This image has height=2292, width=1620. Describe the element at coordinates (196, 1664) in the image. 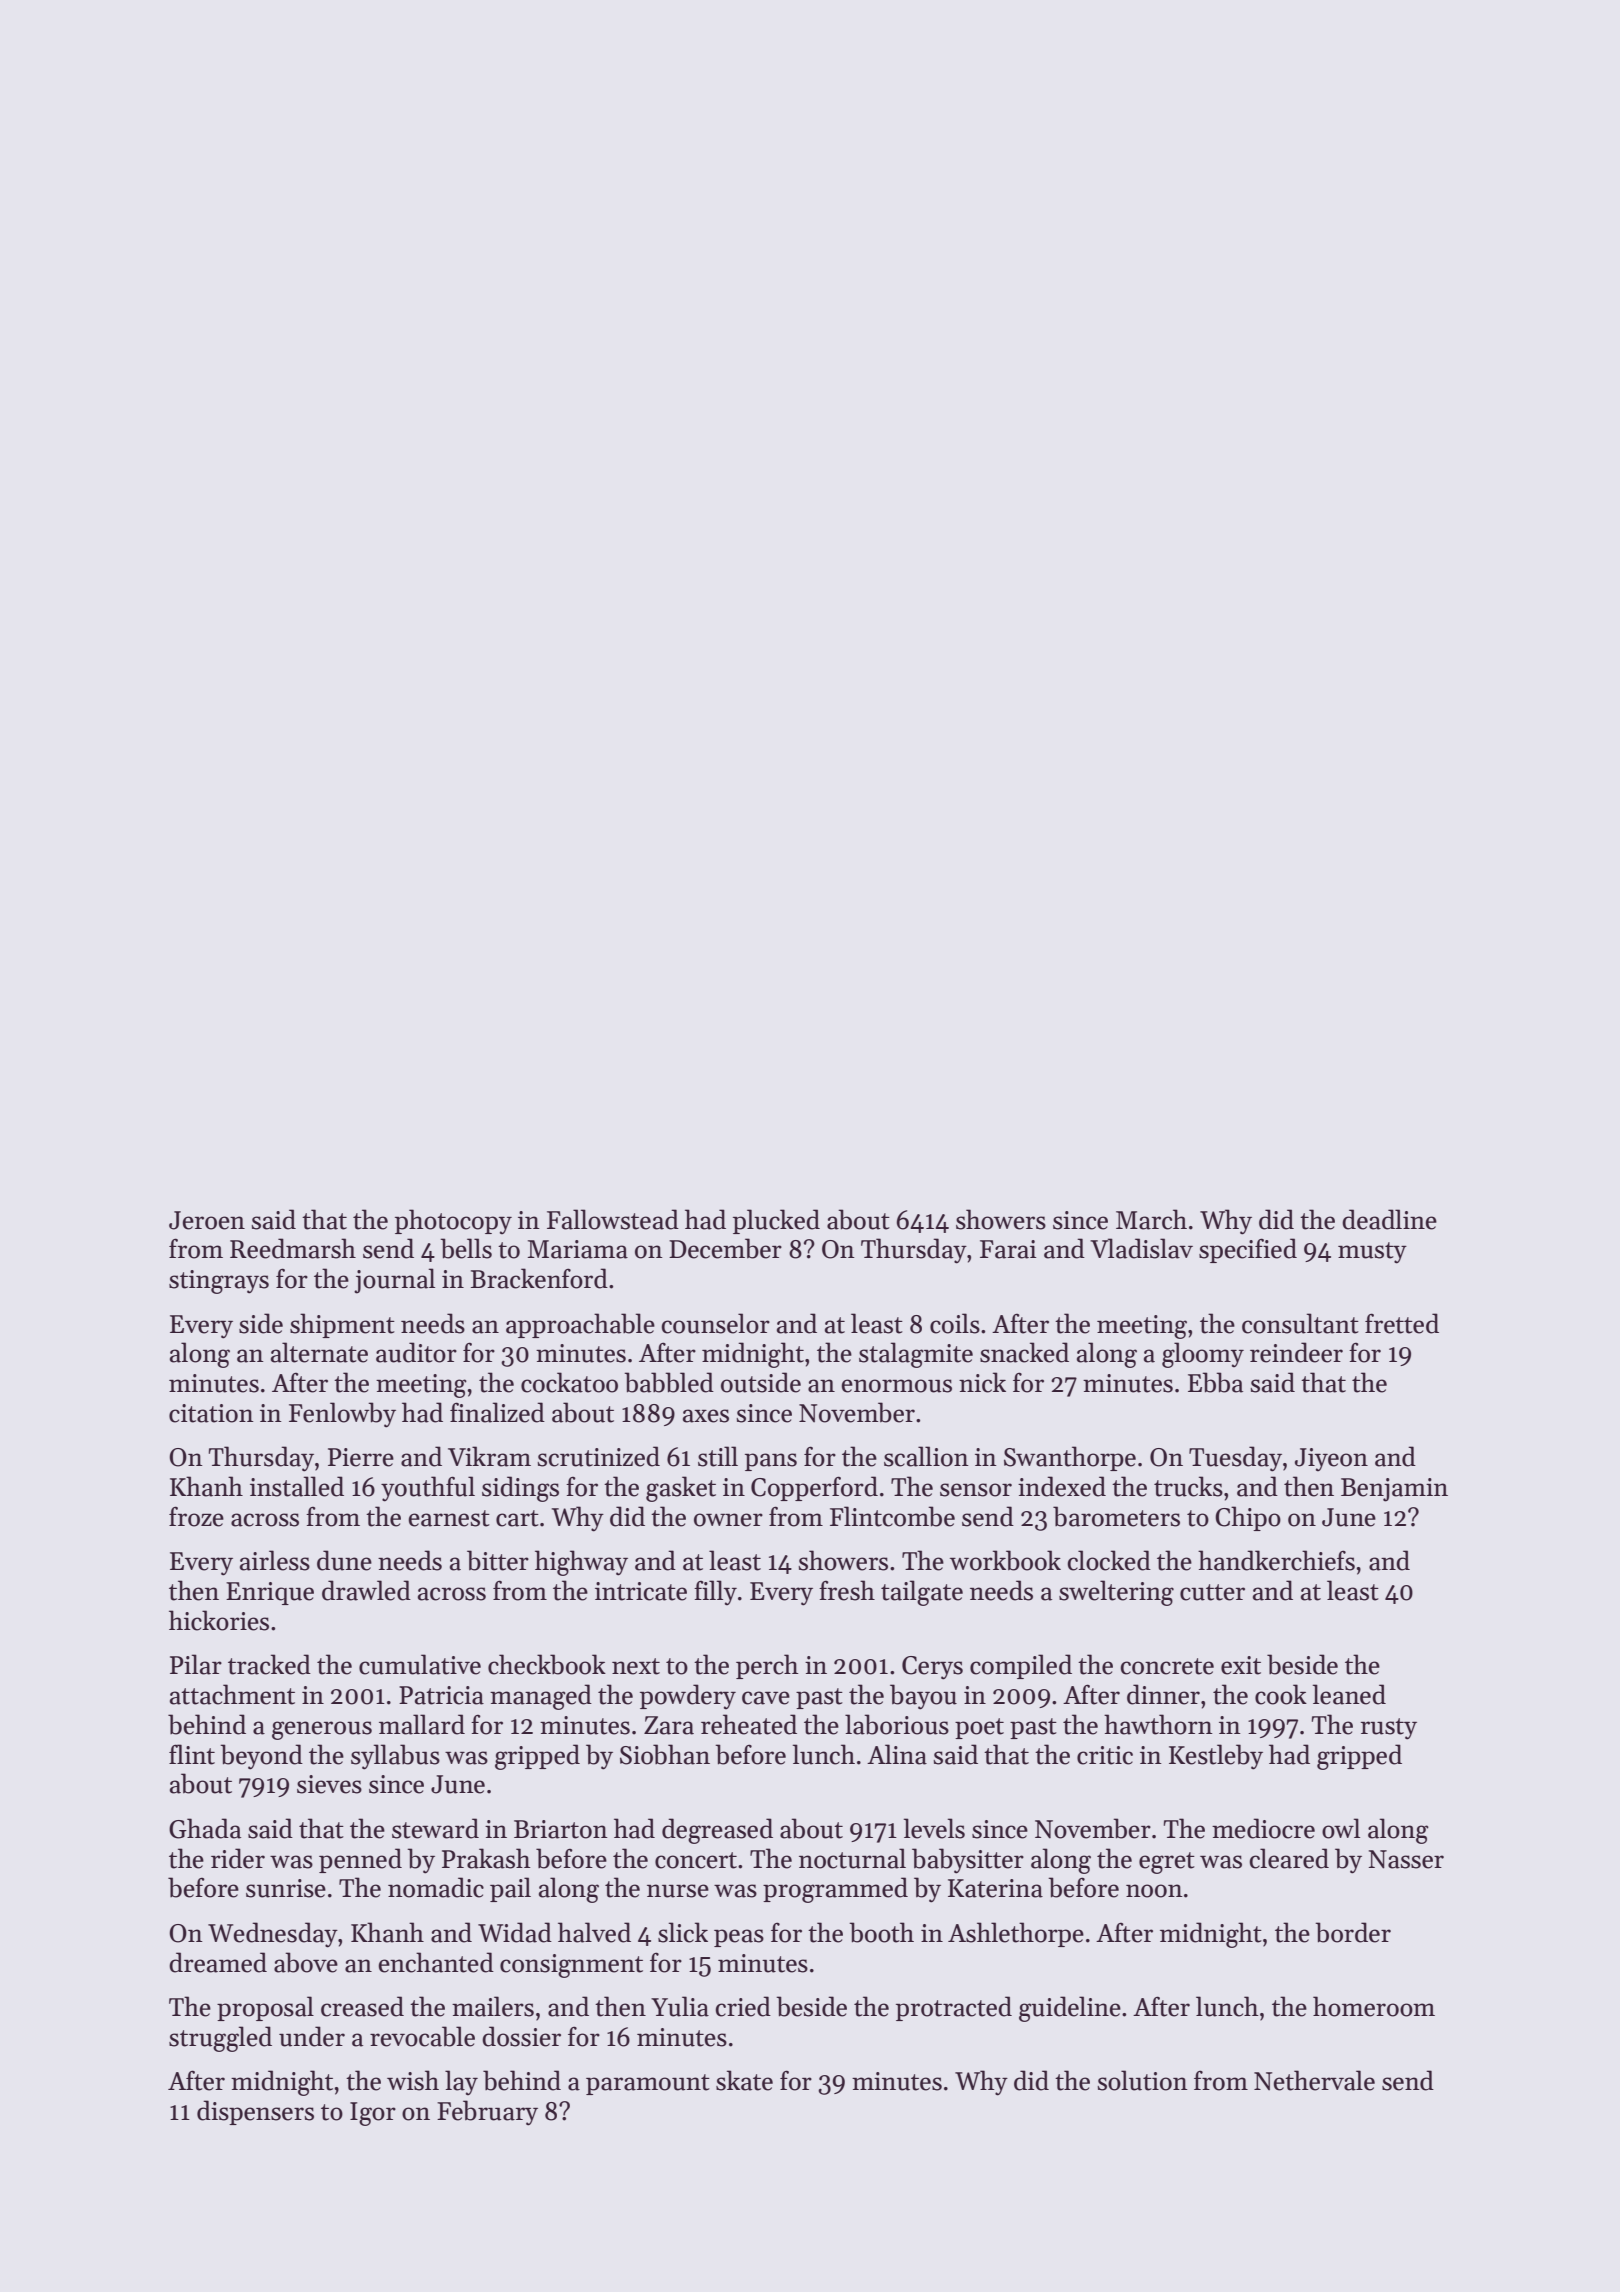

I see `Pilar` at that location.
